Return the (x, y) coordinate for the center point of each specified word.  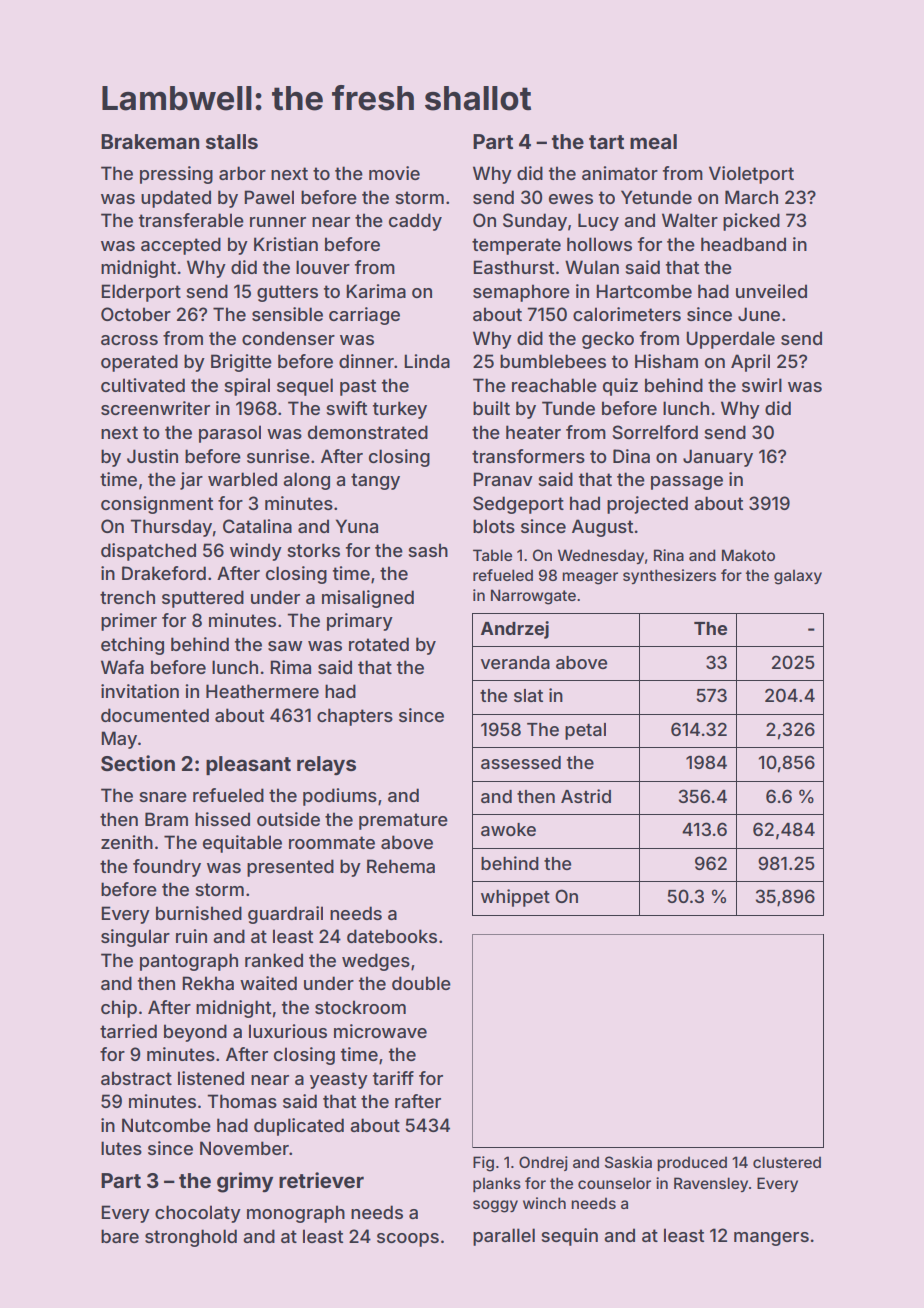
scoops (408, 1240)
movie (394, 173)
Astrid (586, 796)
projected (647, 505)
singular (135, 938)
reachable (554, 385)
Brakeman (150, 141)
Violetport (751, 175)
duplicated (299, 1127)
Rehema (401, 866)
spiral (247, 387)
